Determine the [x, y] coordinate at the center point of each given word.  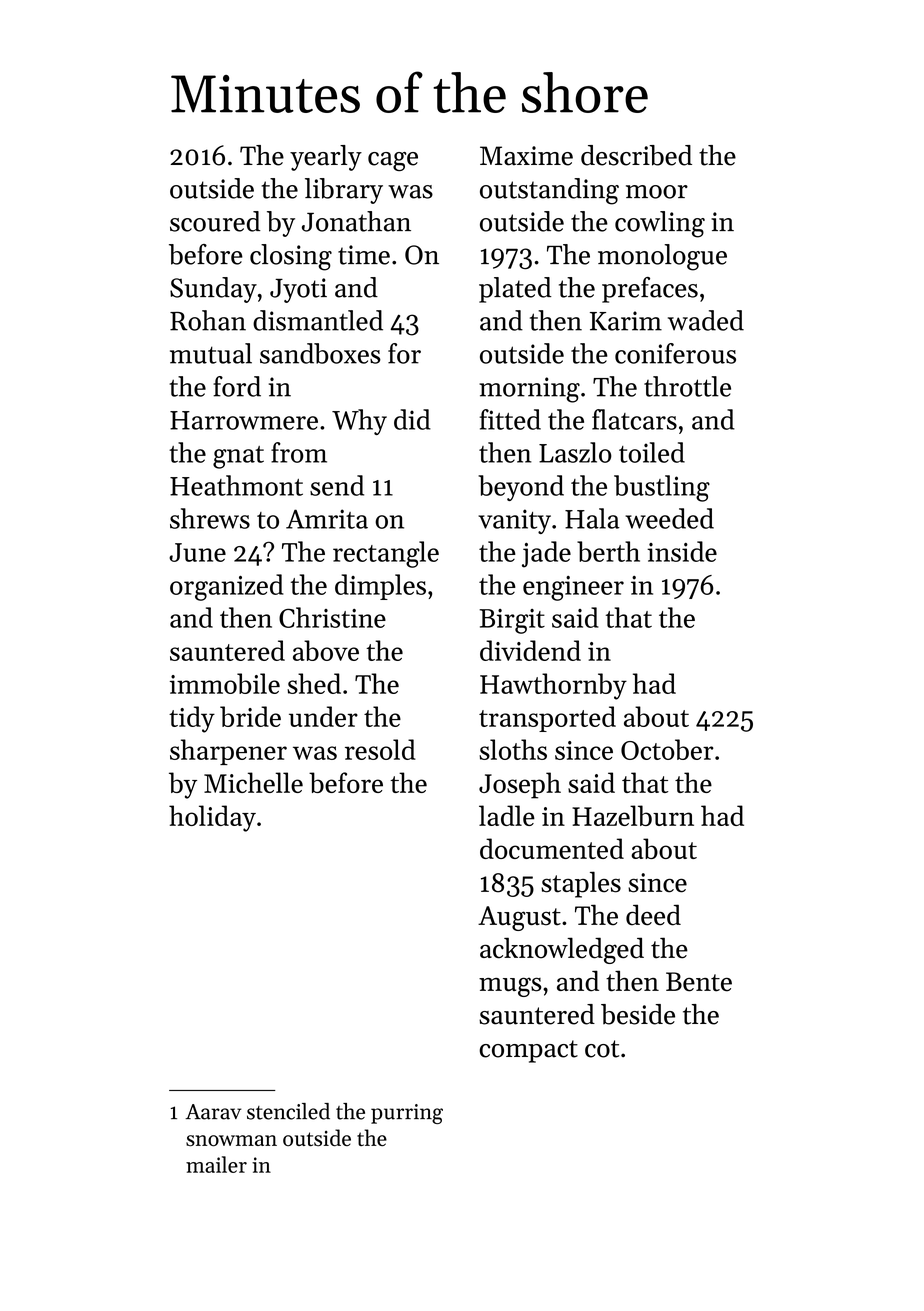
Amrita [327, 519]
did [412, 419]
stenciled [288, 1111]
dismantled [318, 320]
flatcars [634, 419]
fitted [510, 419]
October [667, 749]
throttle [687, 386]
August [519, 918]
